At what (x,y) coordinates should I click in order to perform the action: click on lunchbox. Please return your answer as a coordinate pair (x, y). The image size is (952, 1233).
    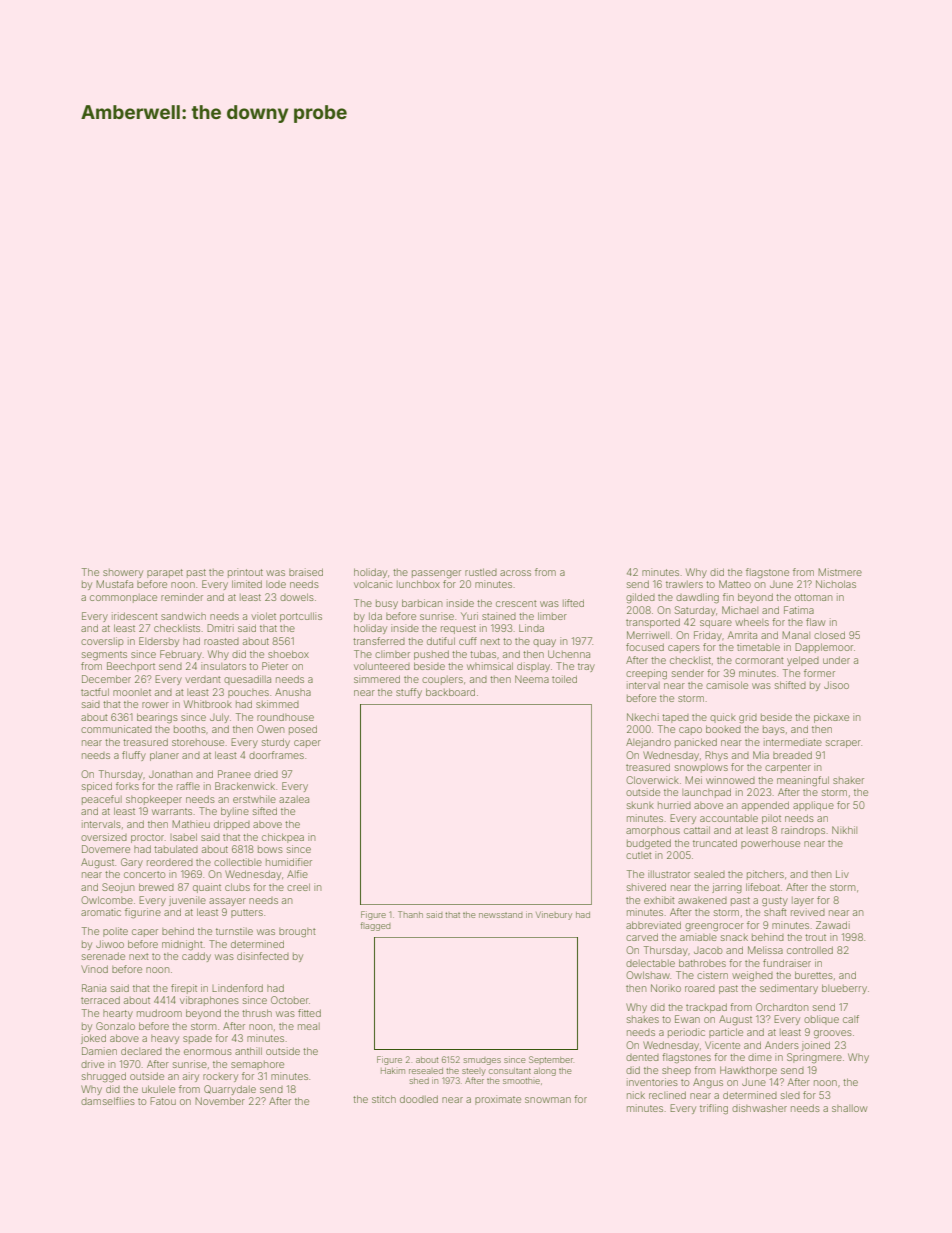
    Looking at the image, I should click on (418, 584).
